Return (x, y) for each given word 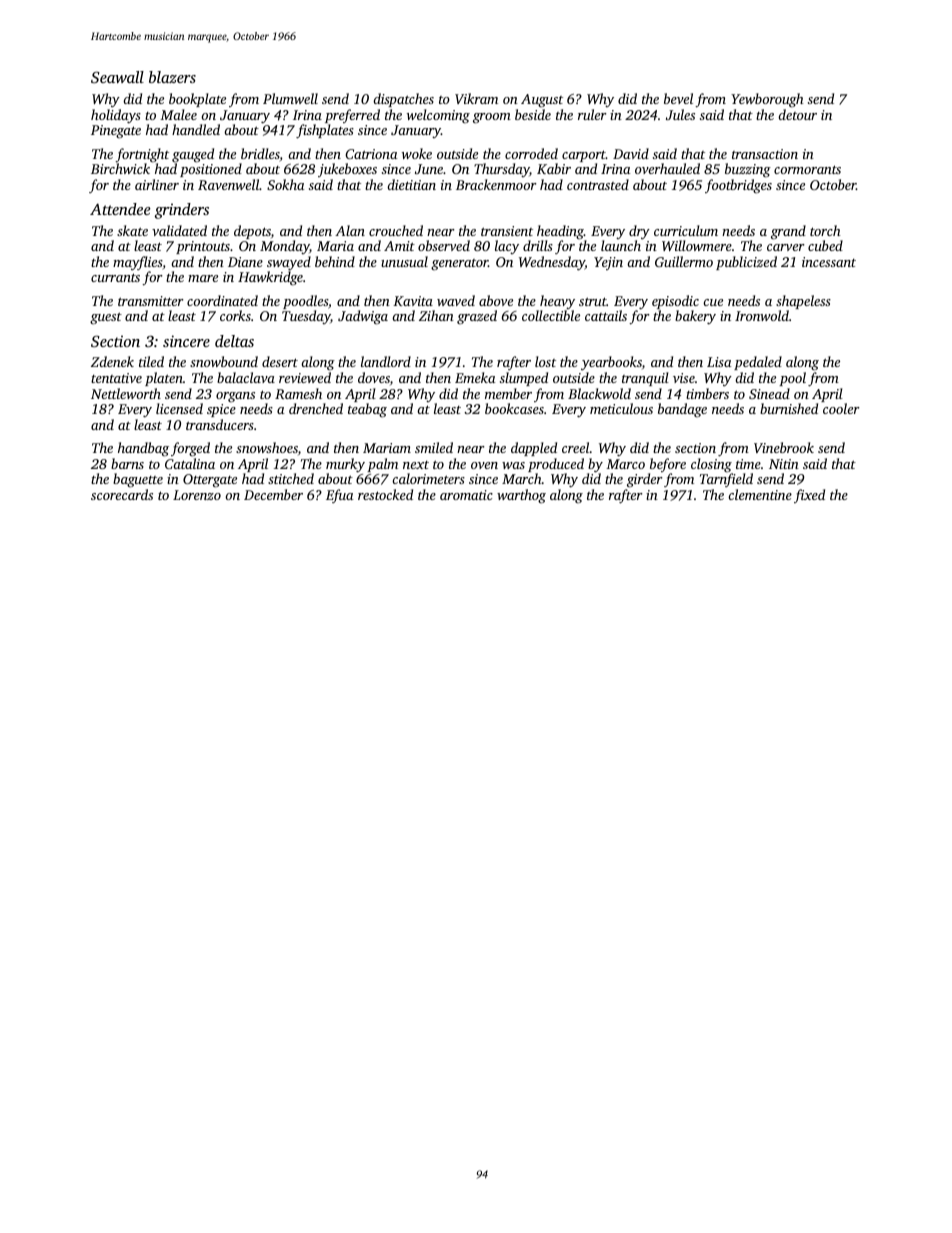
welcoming (438, 116)
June (429, 169)
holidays (116, 116)
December (273, 494)
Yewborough (767, 100)
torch (825, 230)
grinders (182, 211)
